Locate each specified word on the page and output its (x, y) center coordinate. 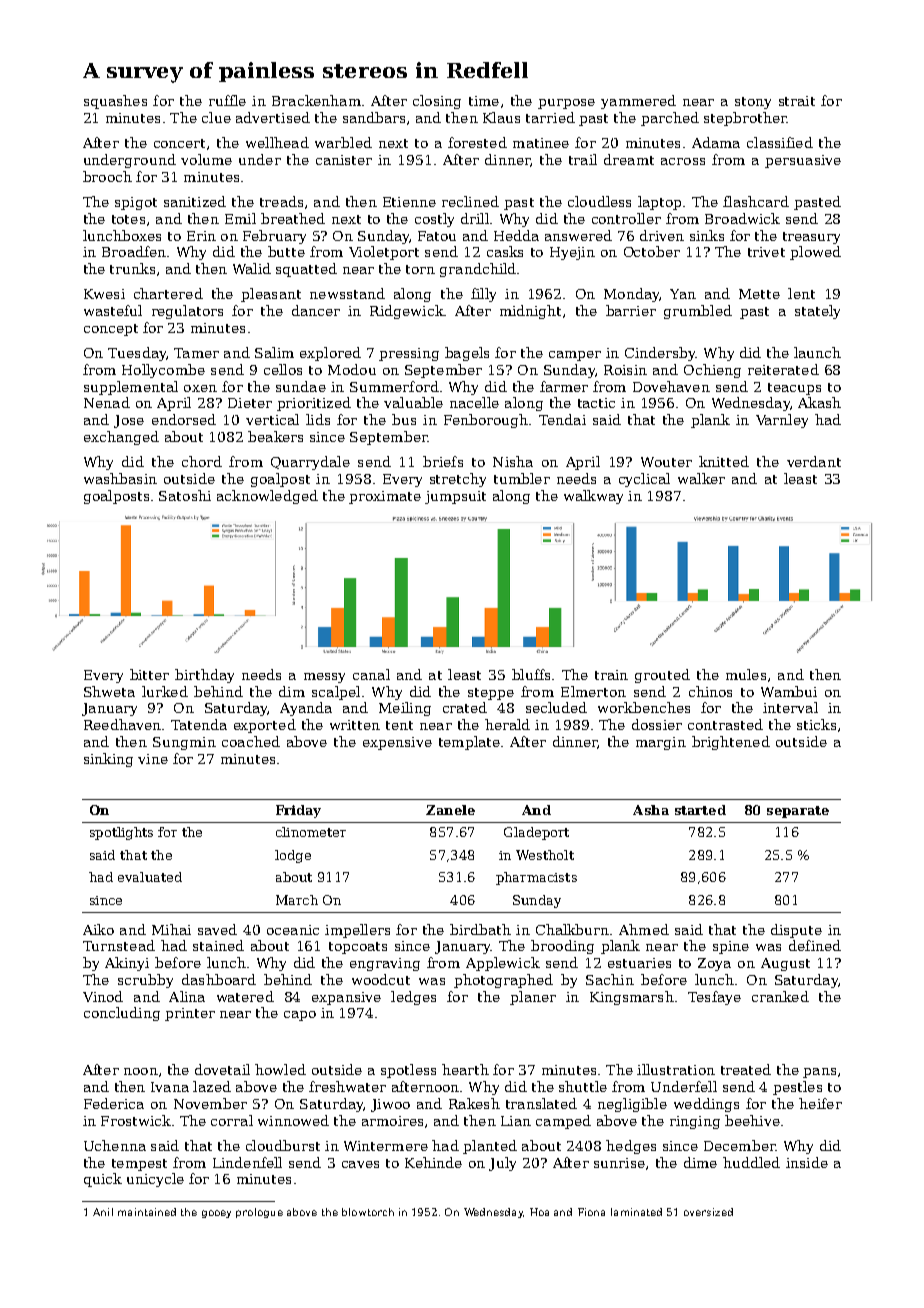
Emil (240, 218)
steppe (491, 694)
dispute (796, 931)
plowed (815, 253)
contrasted (725, 724)
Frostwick (136, 1120)
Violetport (384, 253)
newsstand (347, 293)
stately (817, 312)
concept (111, 330)
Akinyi (127, 964)
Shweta (109, 691)
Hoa (539, 1212)
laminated (636, 1212)
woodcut (381, 979)
